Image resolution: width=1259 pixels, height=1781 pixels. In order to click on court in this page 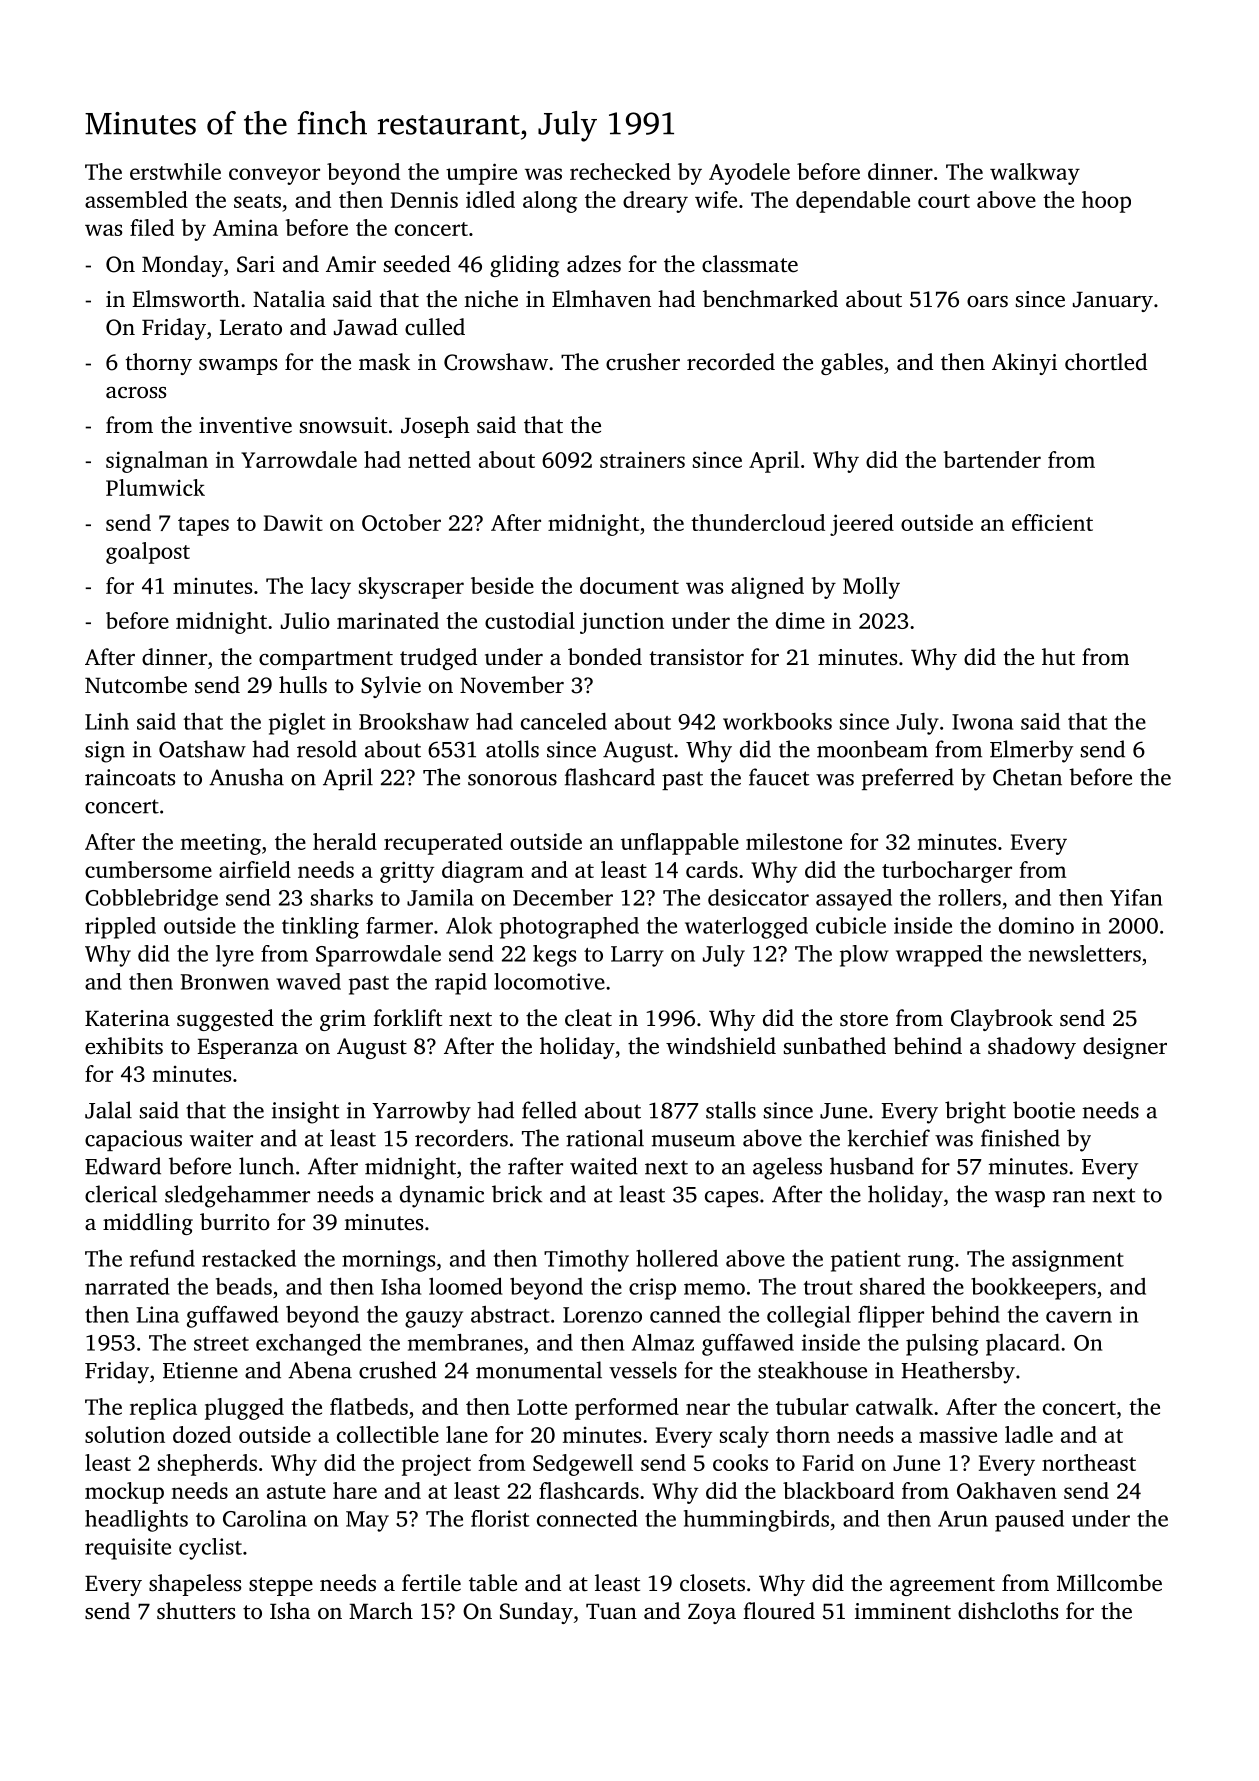, I will do `click(944, 201)`.
